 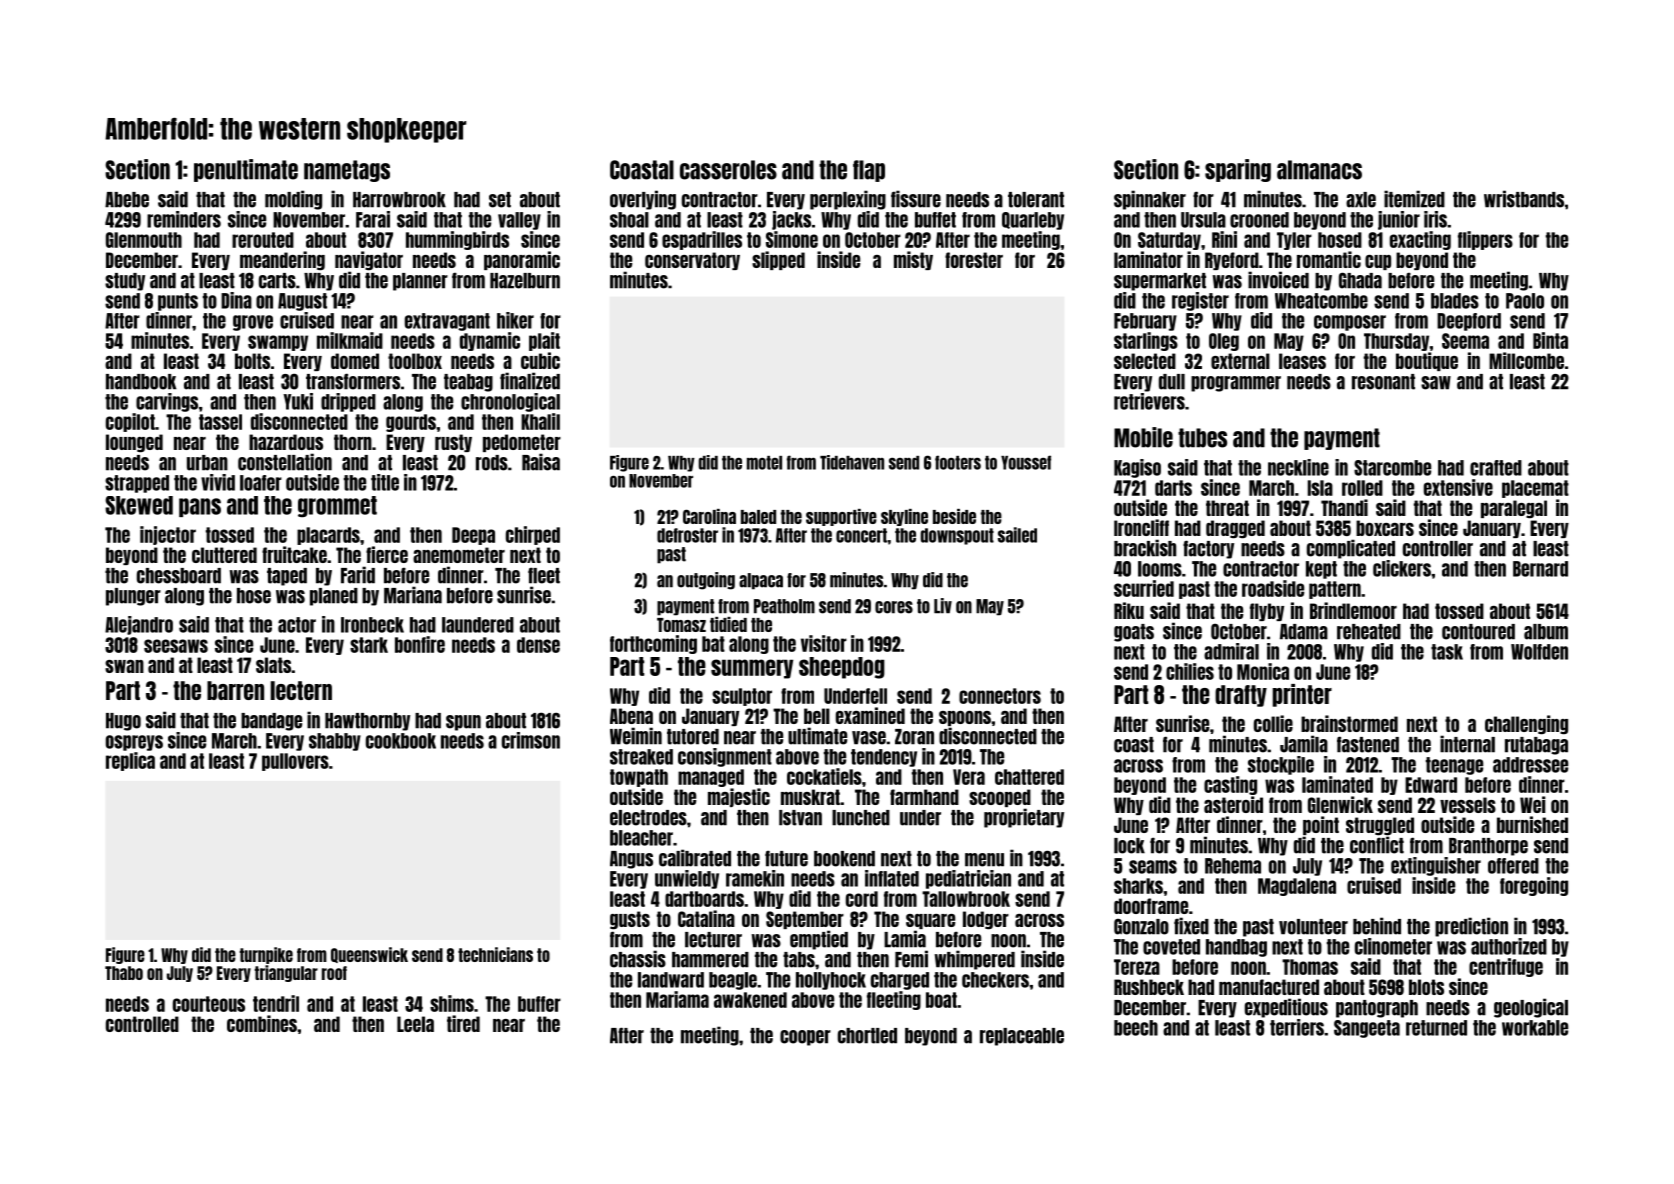 I want to click on Hazelburn, so click(x=525, y=281).
